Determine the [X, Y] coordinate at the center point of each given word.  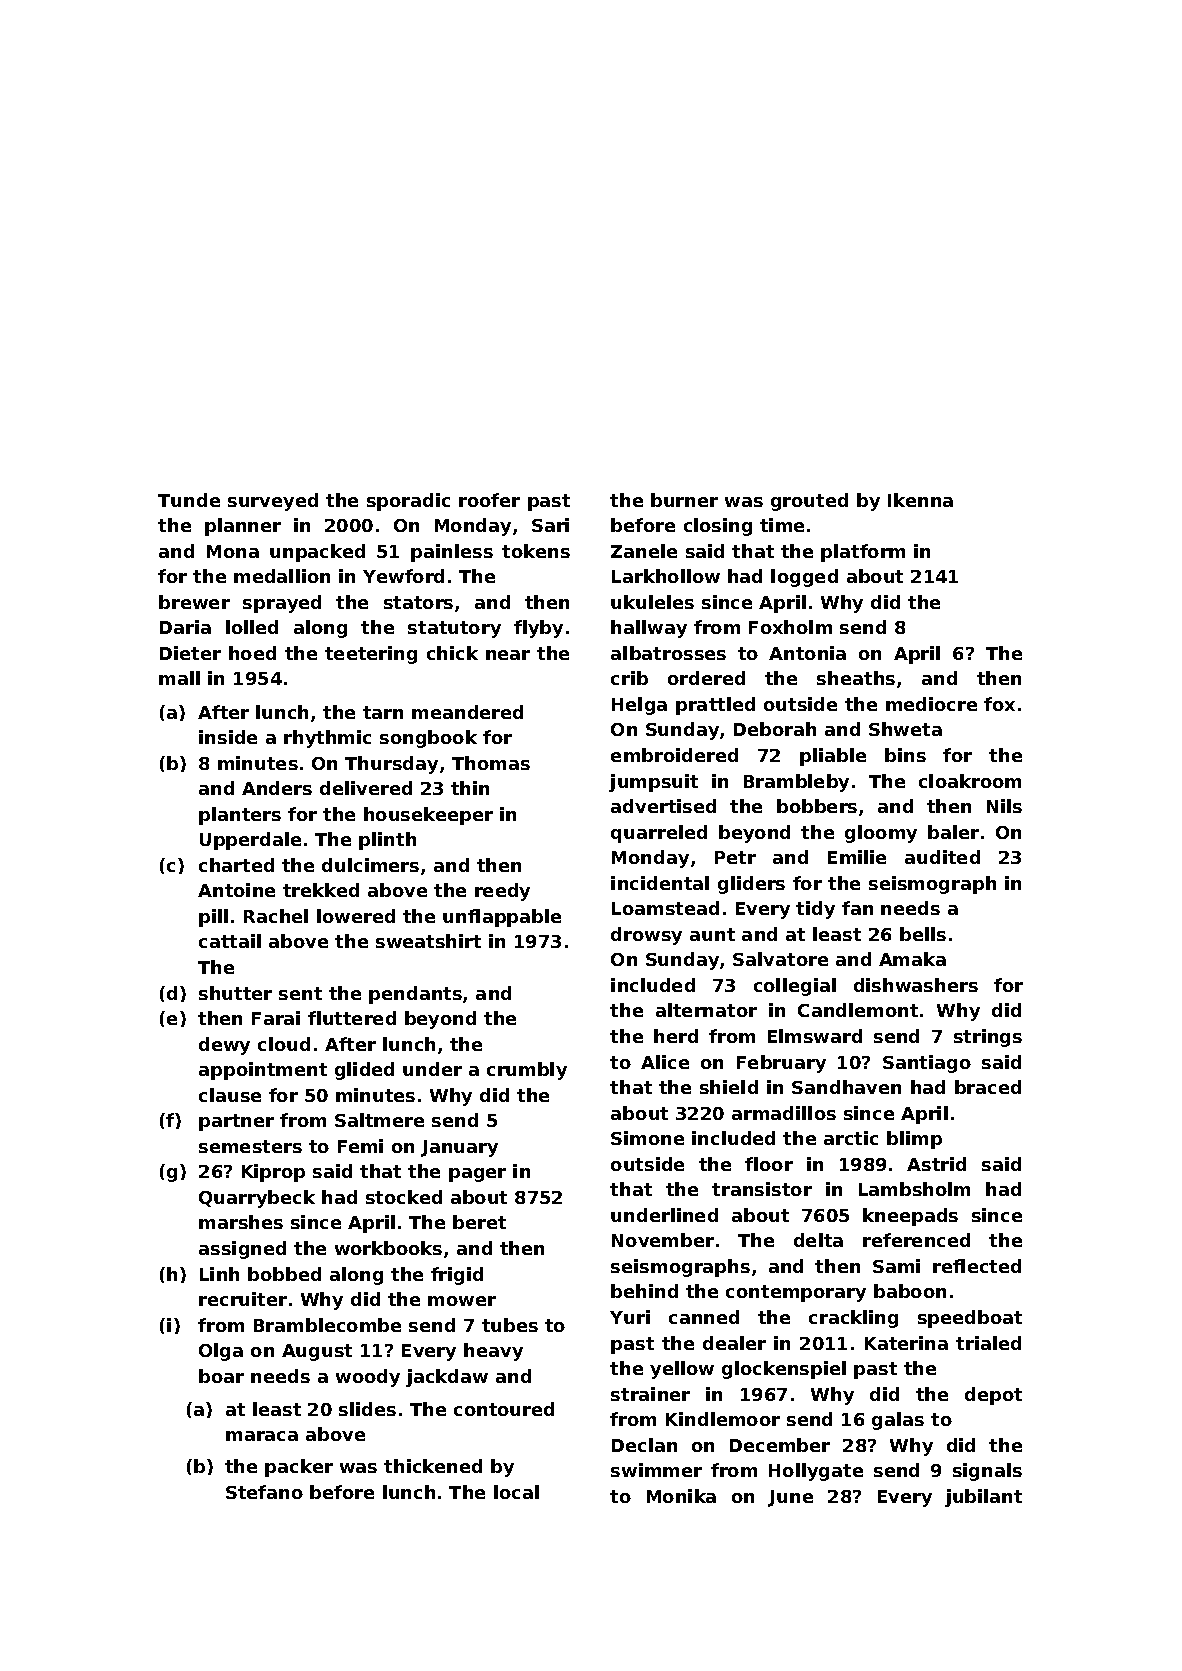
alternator [706, 1010]
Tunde [189, 500]
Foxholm [790, 627]
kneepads [910, 1217]
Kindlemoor [723, 1419]
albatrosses [668, 653]
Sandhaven [846, 1087]
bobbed [284, 1274]
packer [299, 1468]
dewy [224, 1046]
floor [769, 1164]
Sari [550, 525]
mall [179, 678]
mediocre [931, 704]
